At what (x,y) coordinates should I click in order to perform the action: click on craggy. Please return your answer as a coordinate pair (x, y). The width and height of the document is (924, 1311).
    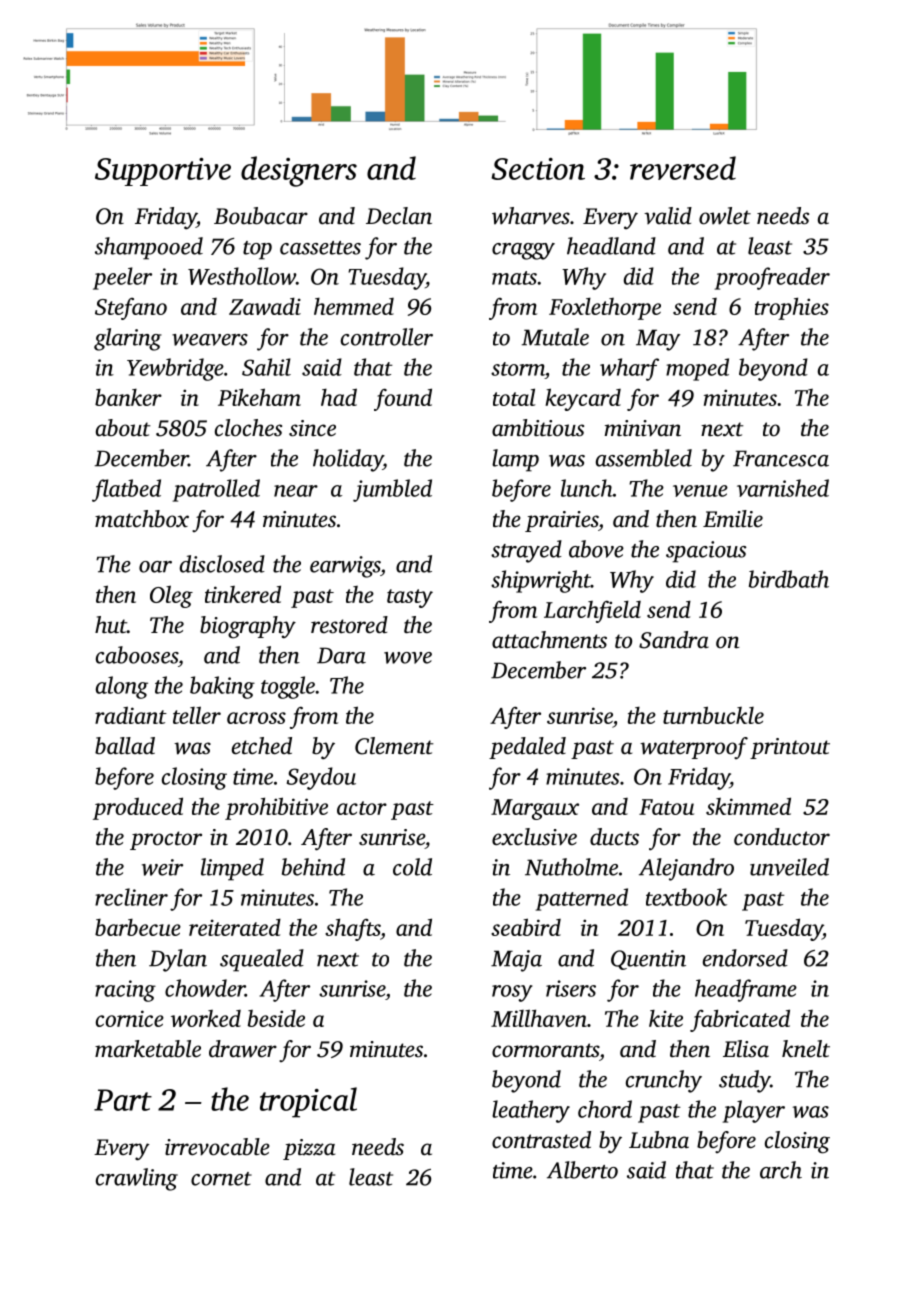
    Looking at the image, I should click on (523, 251).
